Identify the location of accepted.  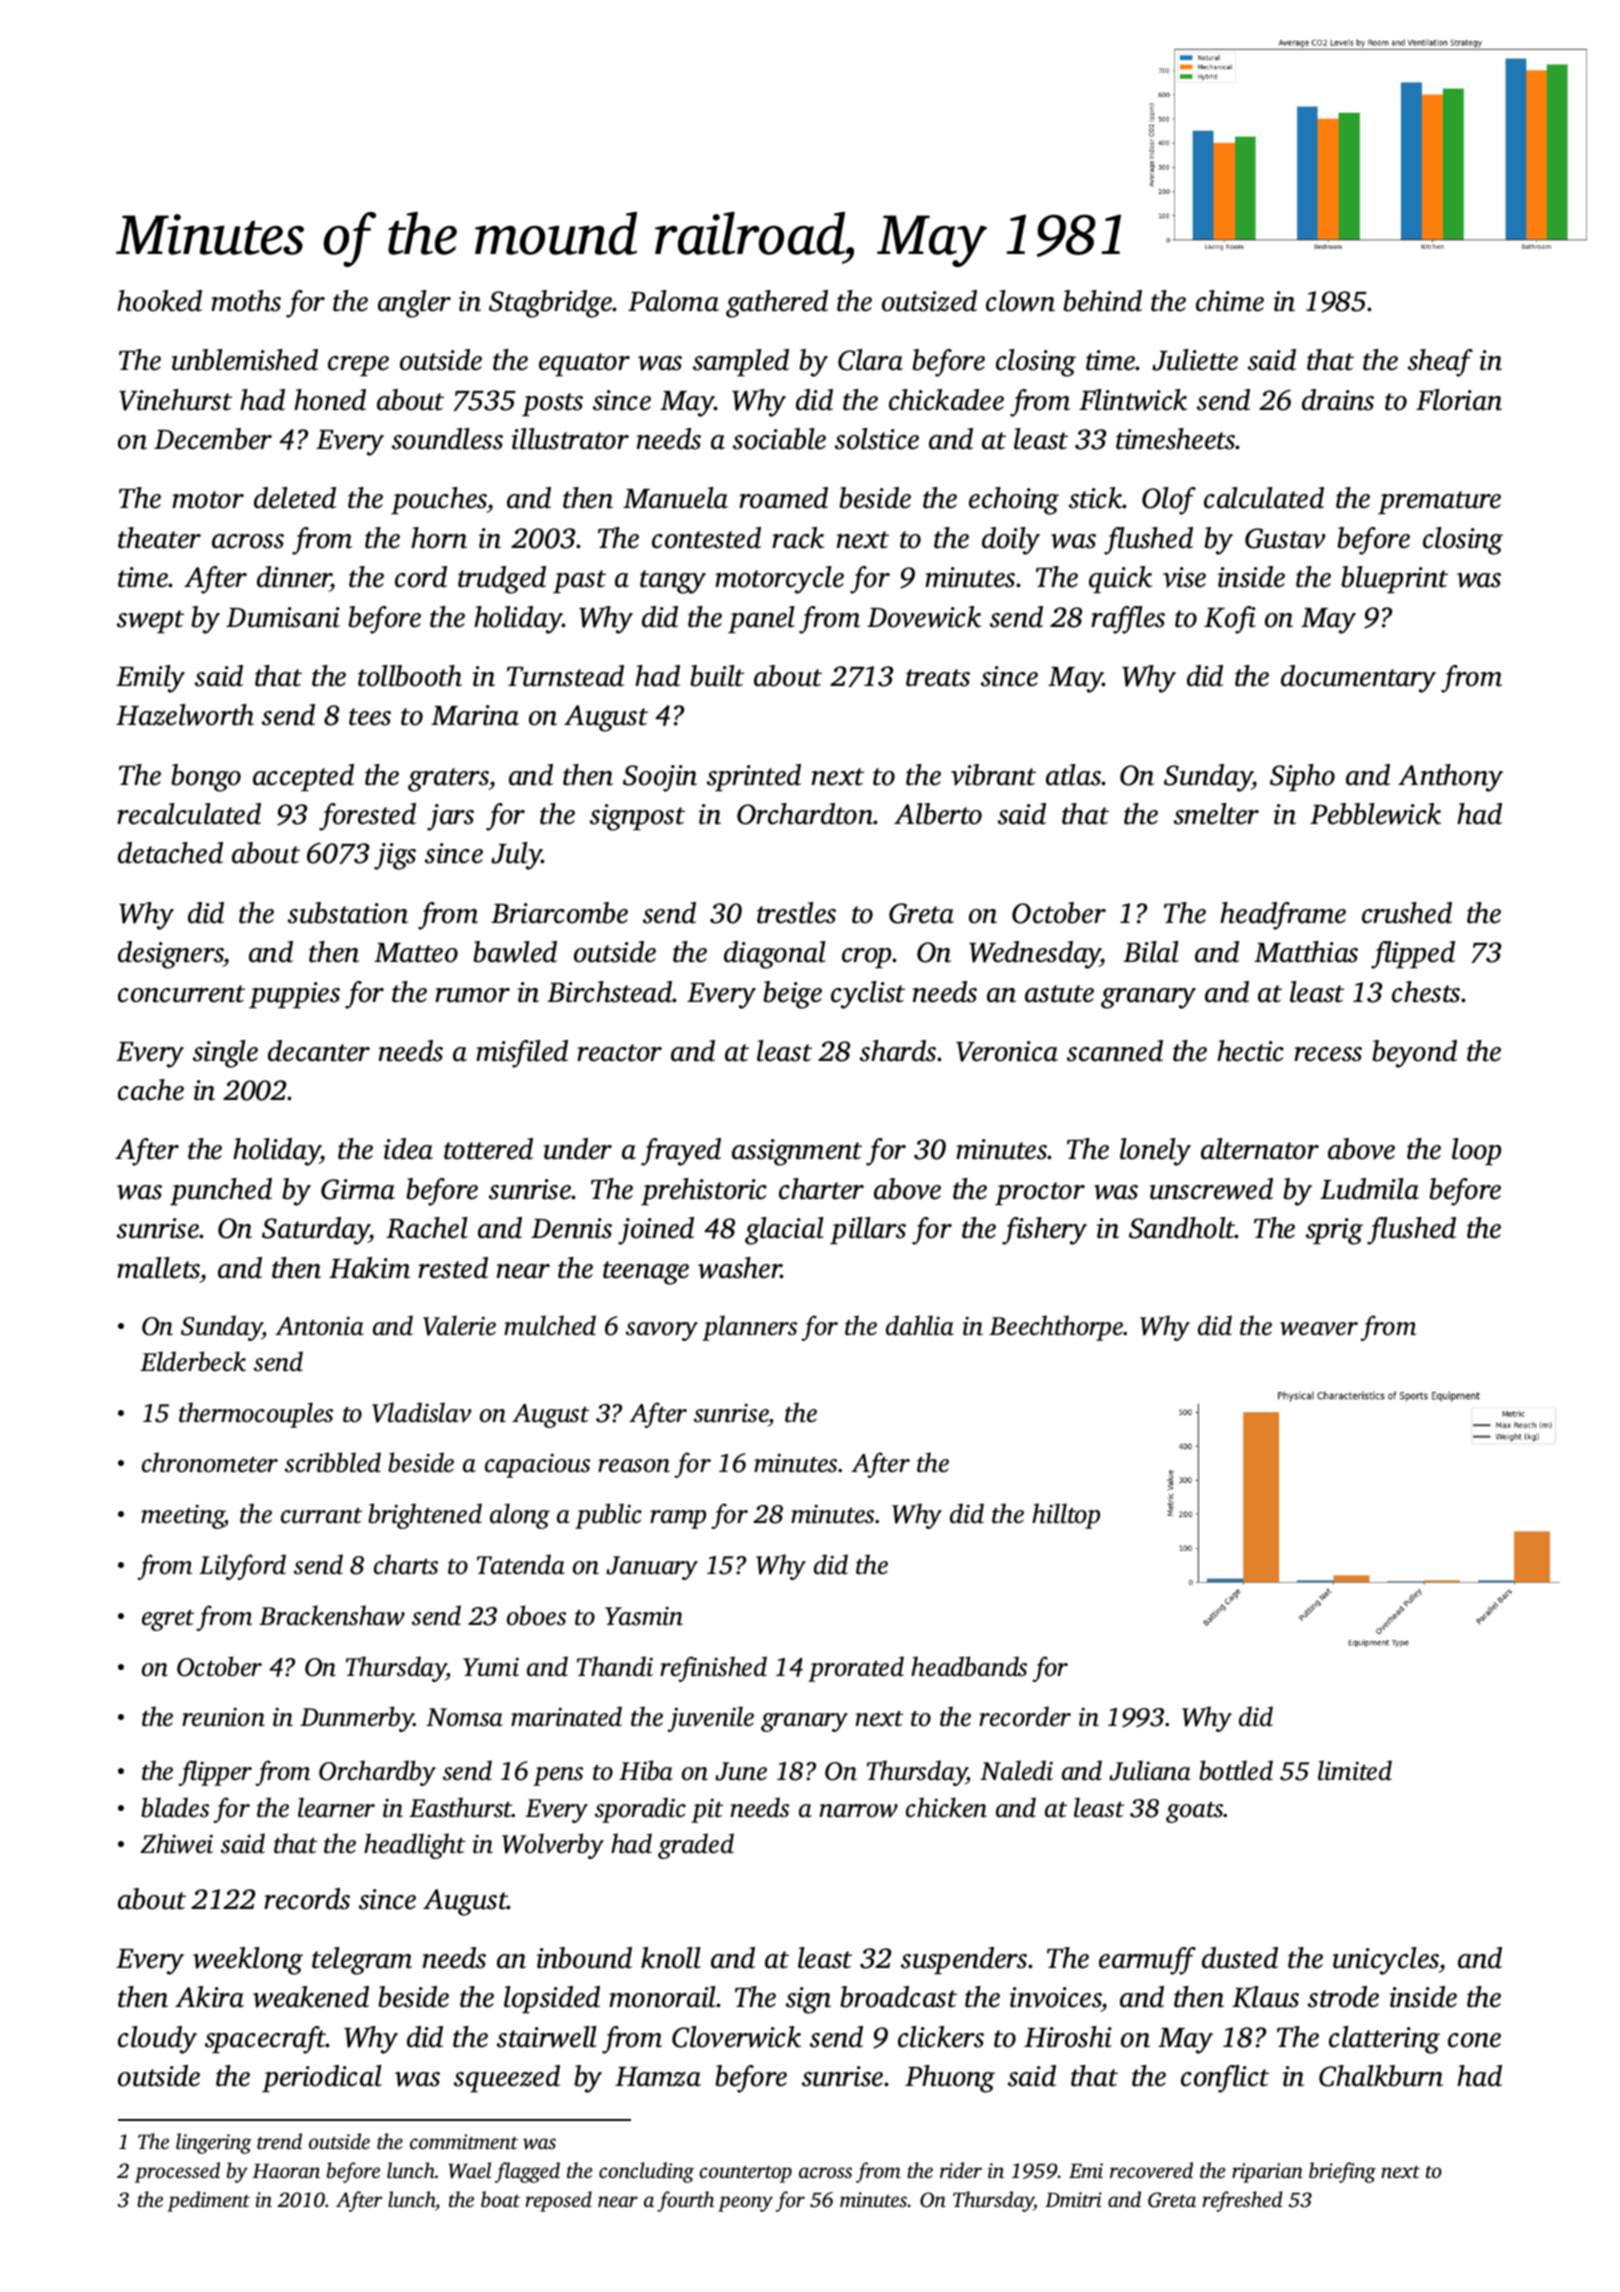
(303, 777).
